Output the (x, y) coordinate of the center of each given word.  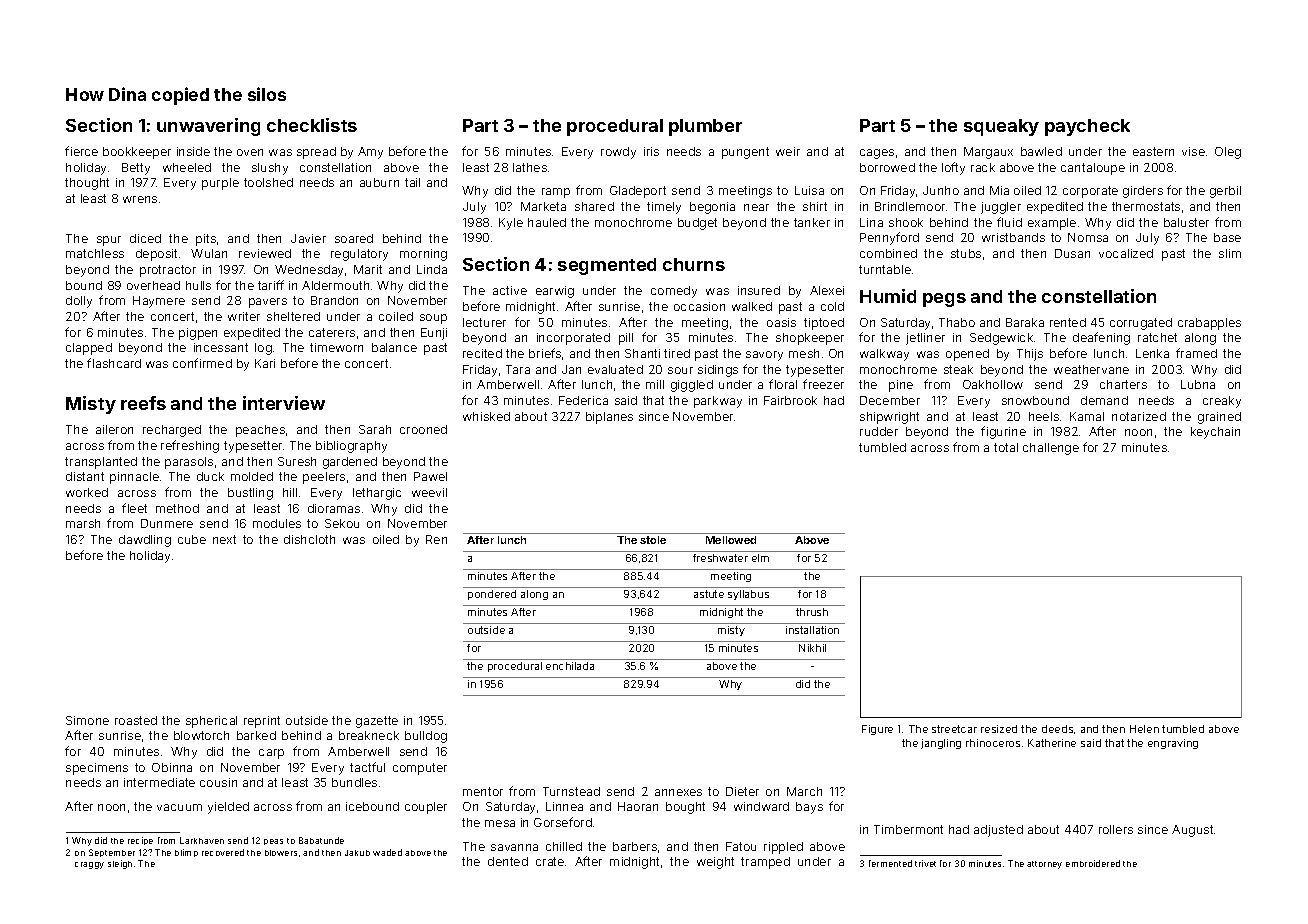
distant (85, 476)
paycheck (1087, 127)
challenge (1051, 449)
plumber (705, 127)
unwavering (208, 127)
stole (653, 540)
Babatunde (321, 840)
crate (550, 861)
